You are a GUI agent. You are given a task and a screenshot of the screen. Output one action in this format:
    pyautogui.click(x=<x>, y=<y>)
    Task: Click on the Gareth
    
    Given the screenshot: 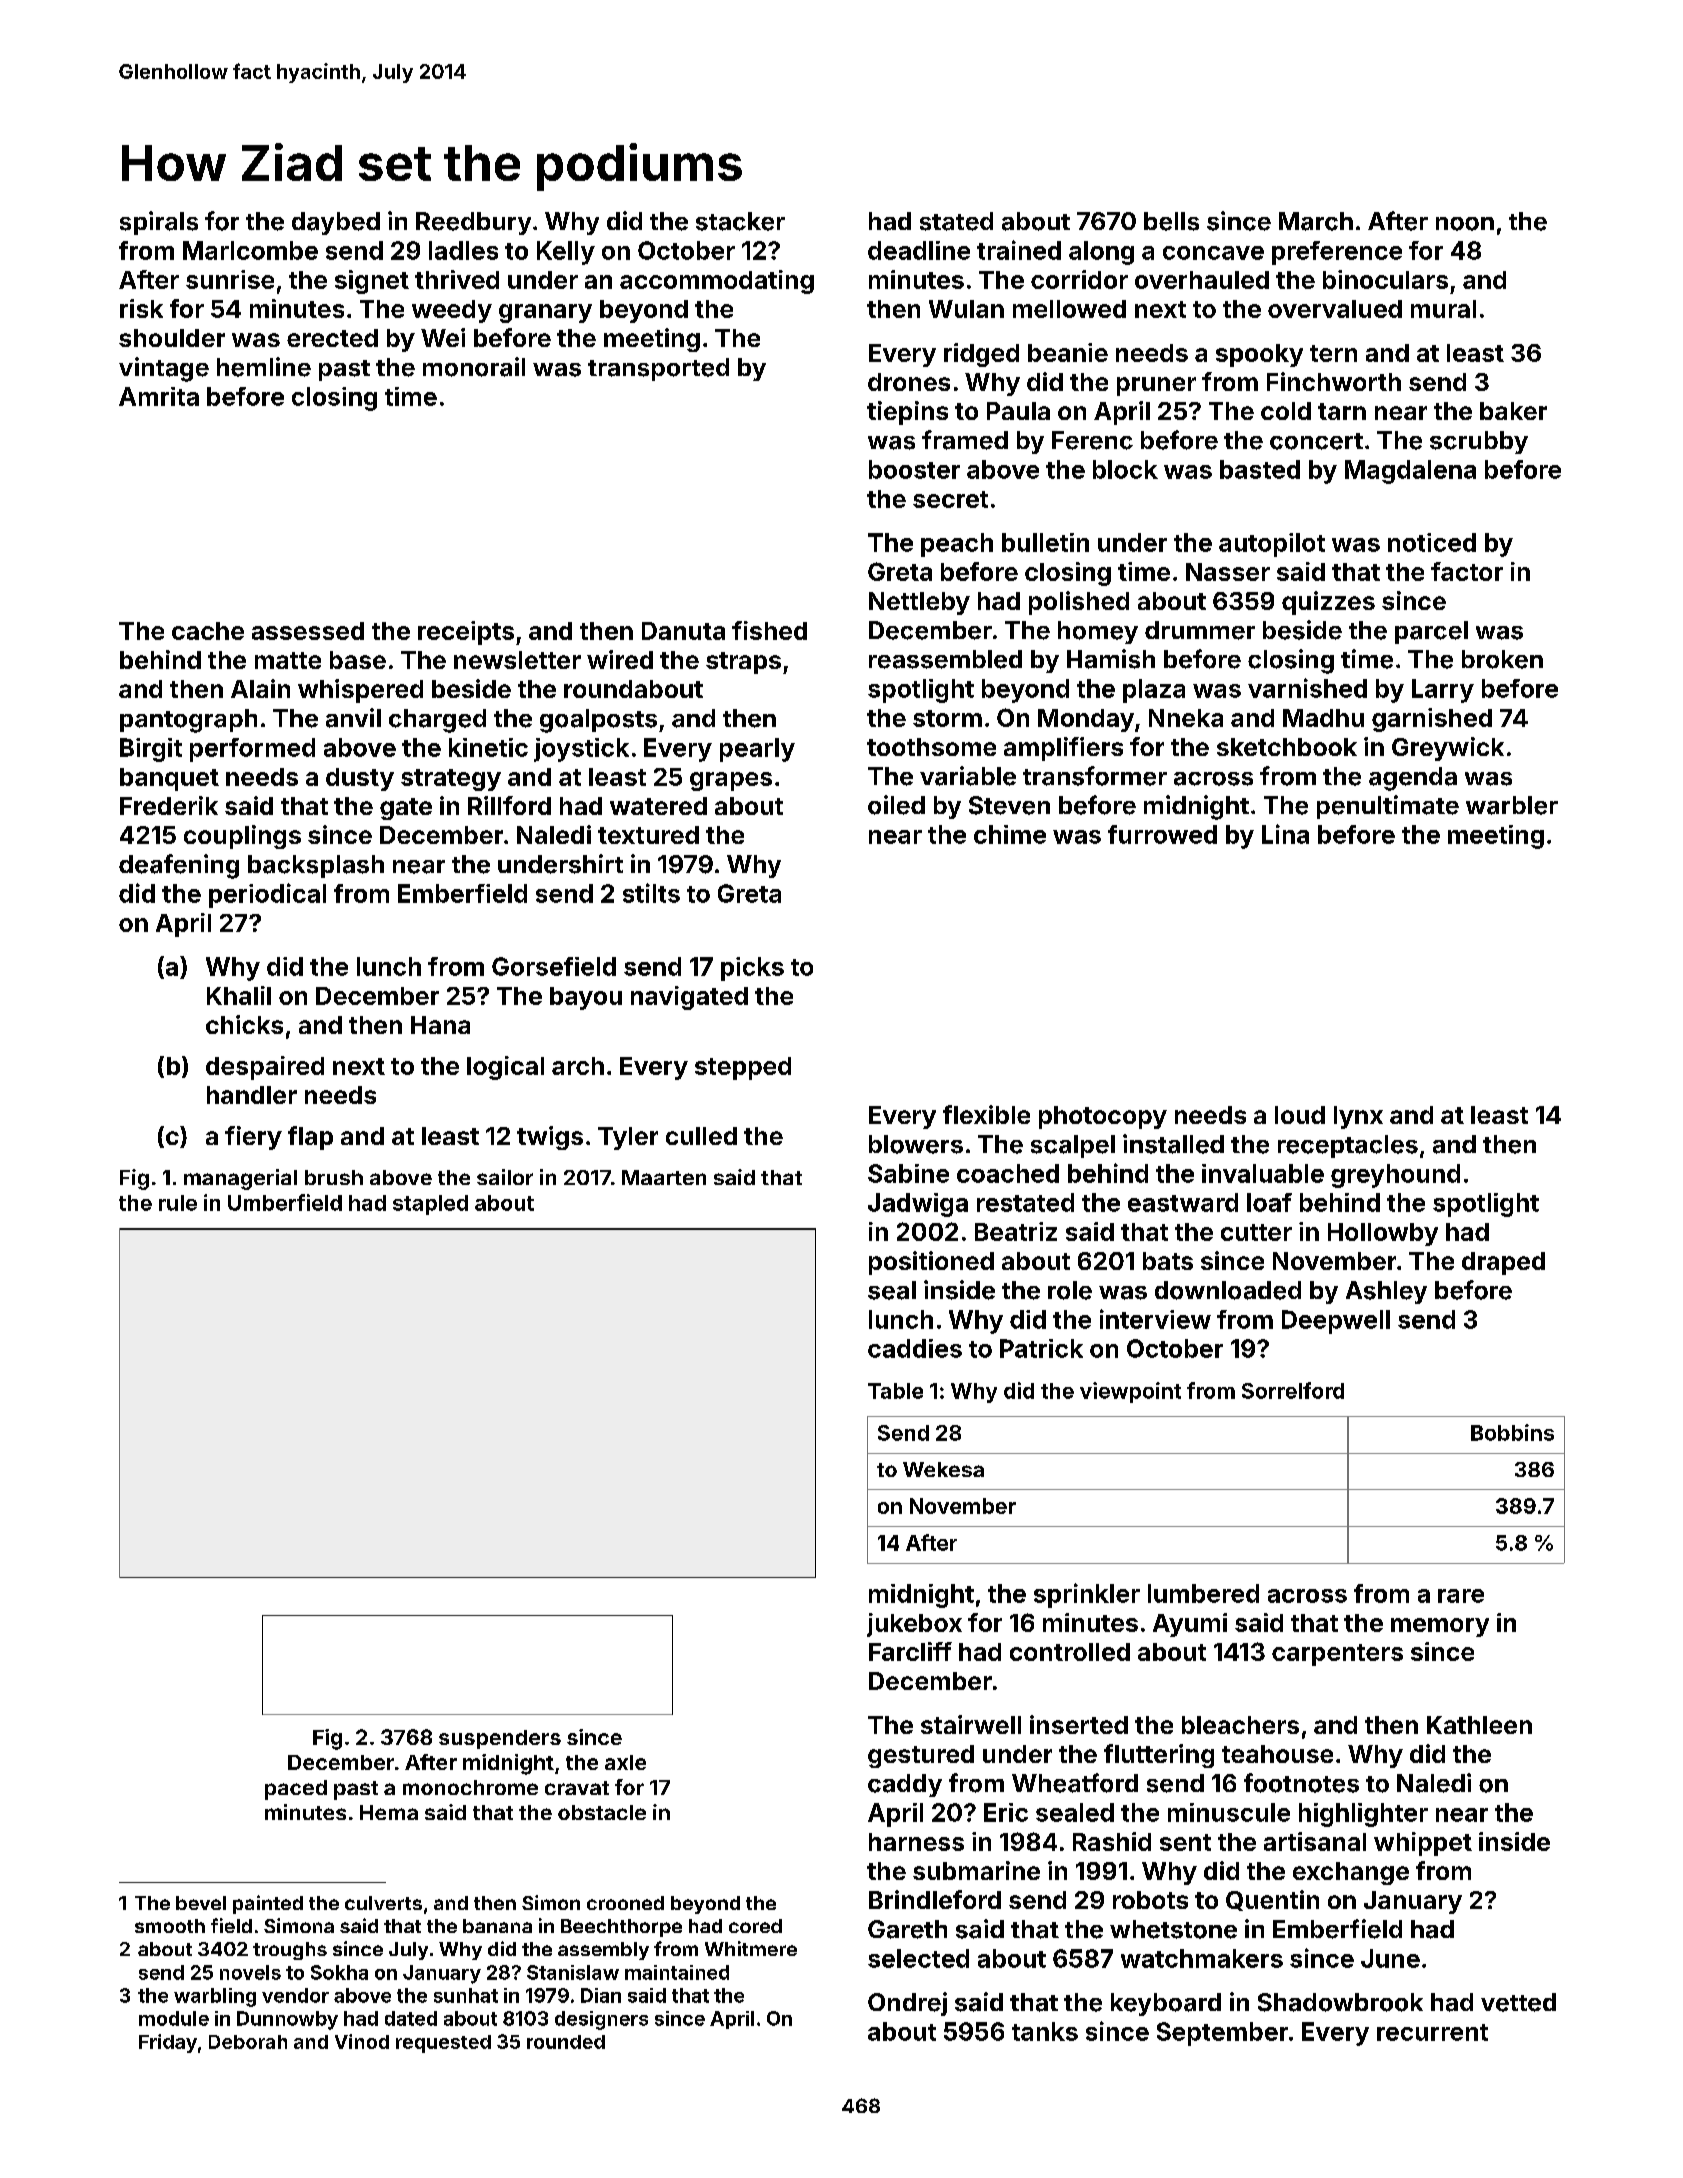 What is the action you would take?
    pyautogui.click(x=907, y=1929)
